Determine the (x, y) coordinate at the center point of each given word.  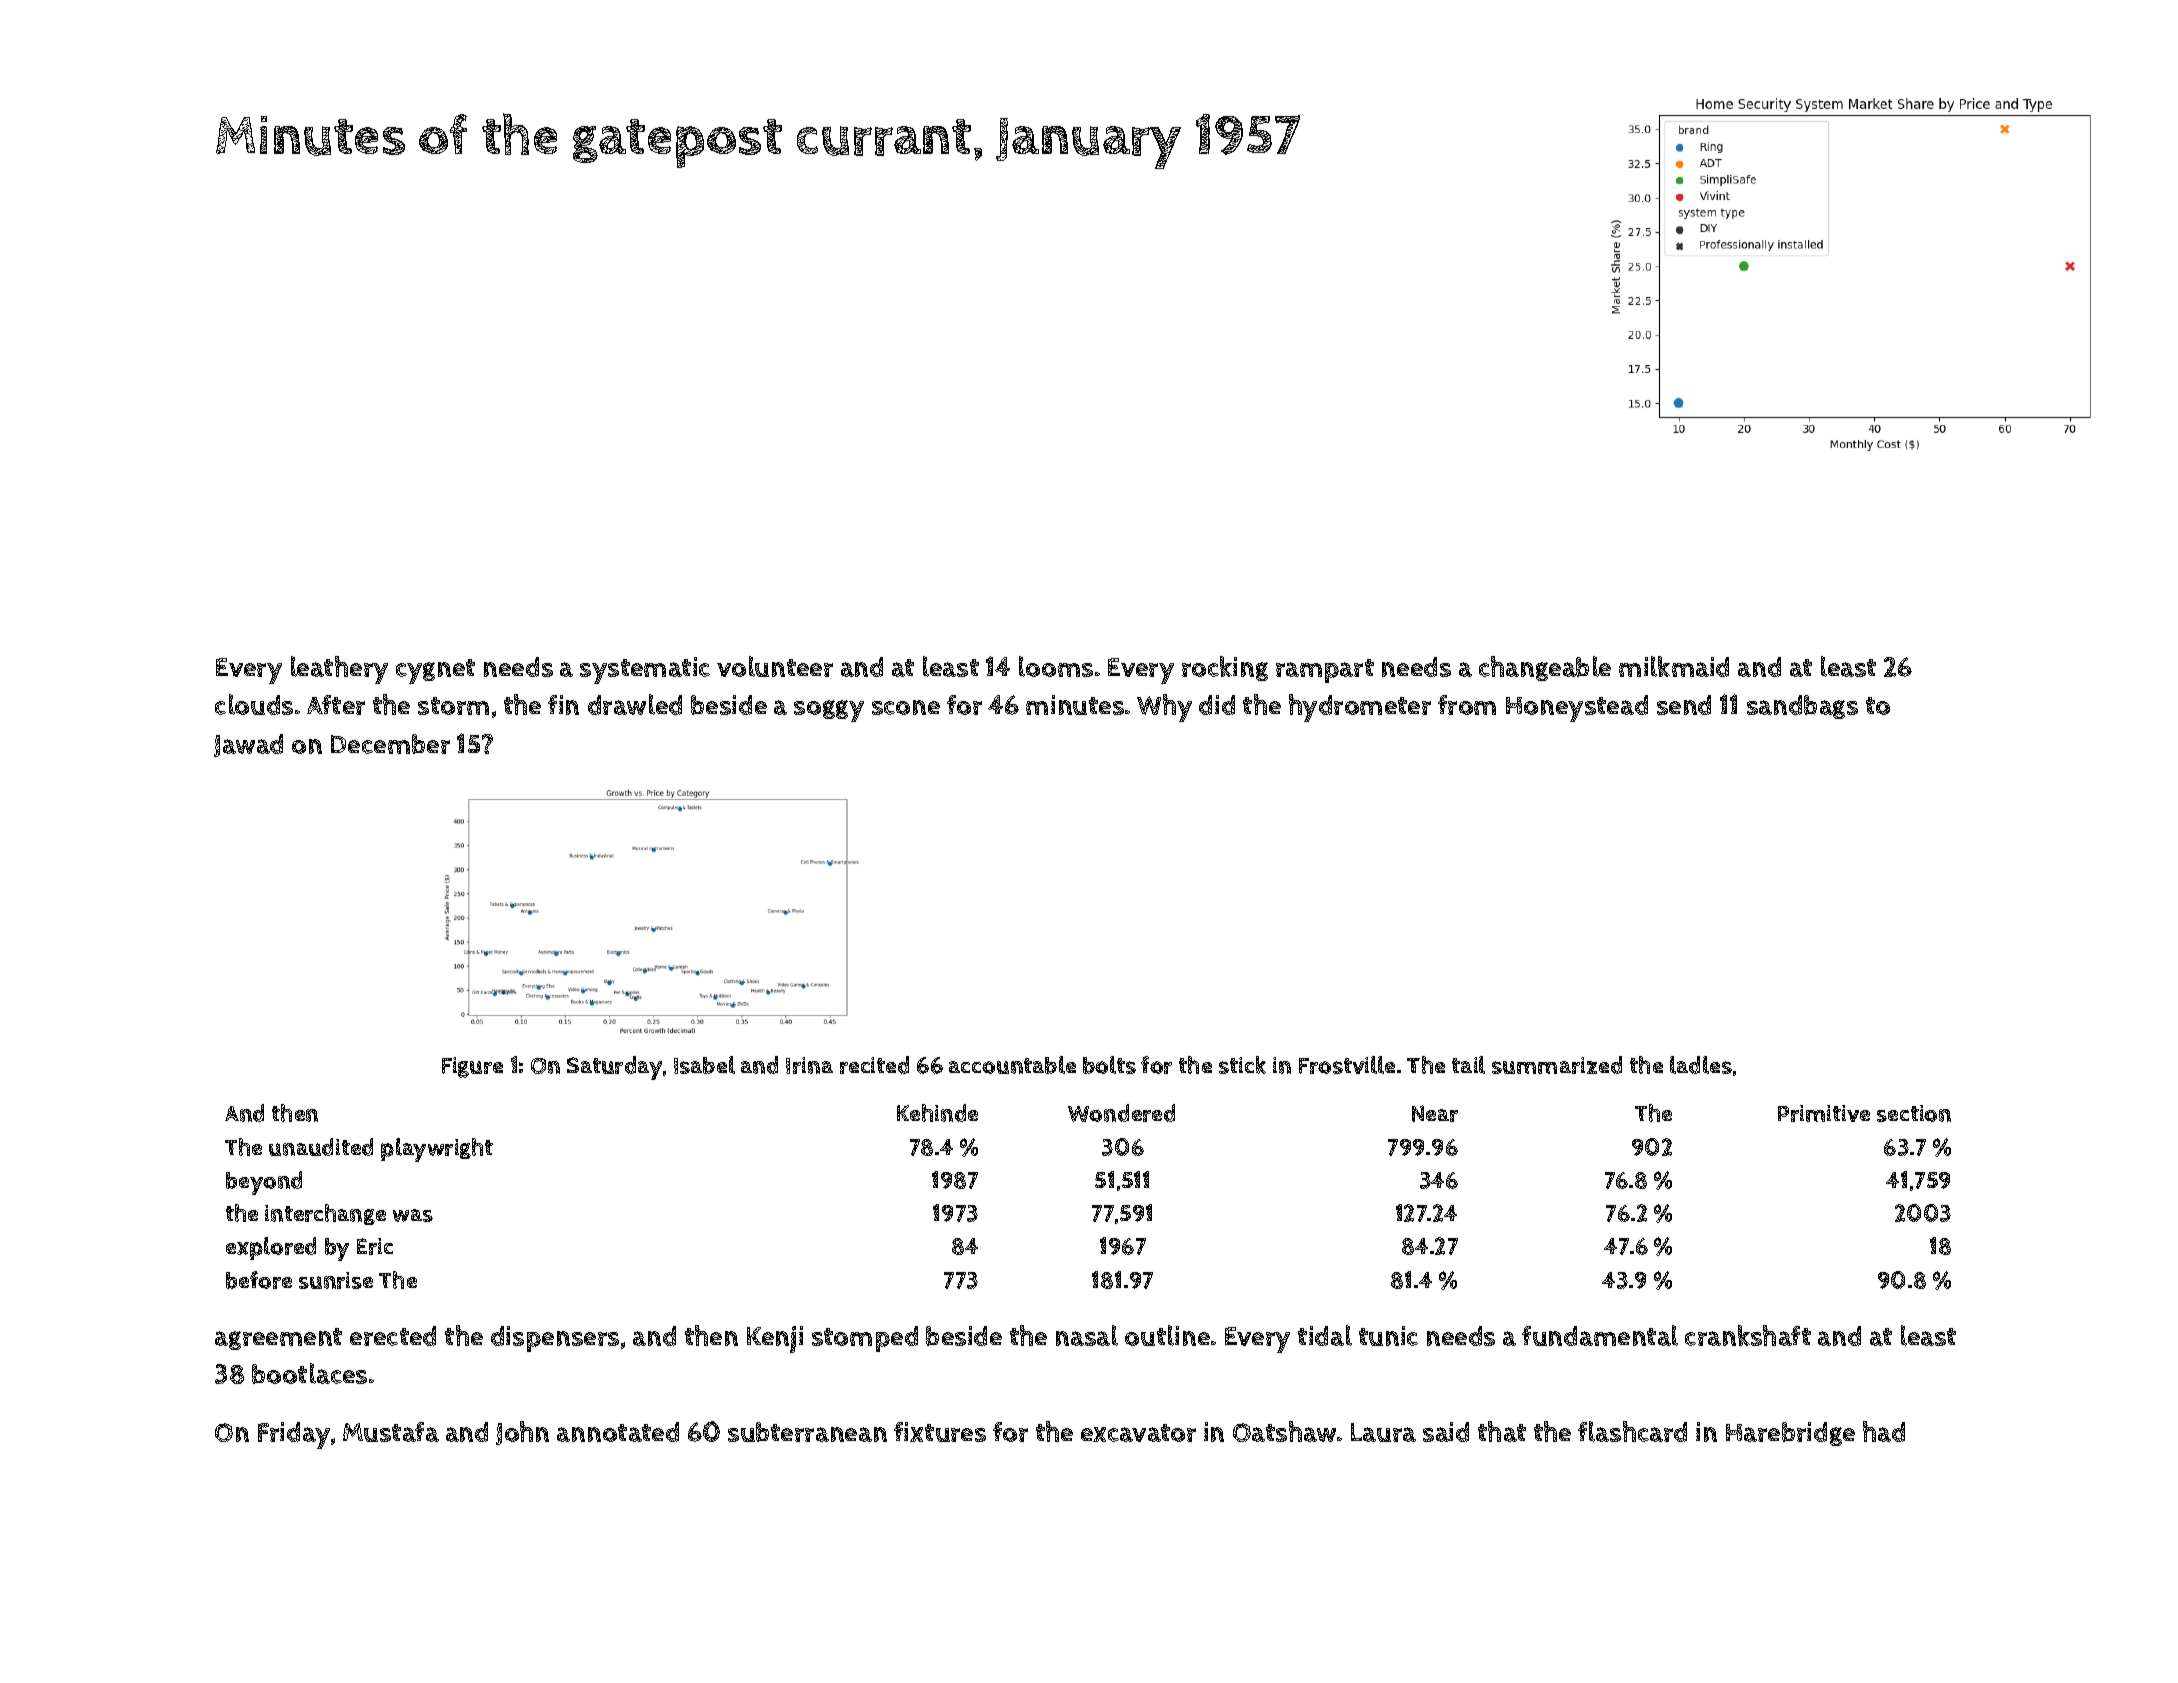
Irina (809, 1065)
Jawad (248, 745)
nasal (1087, 1335)
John (522, 1433)
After (336, 705)
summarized (1557, 1065)
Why (1164, 708)
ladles (1701, 1065)
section (1914, 1113)
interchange (325, 1214)
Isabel (704, 1065)
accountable (1012, 1065)
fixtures (940, 1432)
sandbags (1802, 707)
